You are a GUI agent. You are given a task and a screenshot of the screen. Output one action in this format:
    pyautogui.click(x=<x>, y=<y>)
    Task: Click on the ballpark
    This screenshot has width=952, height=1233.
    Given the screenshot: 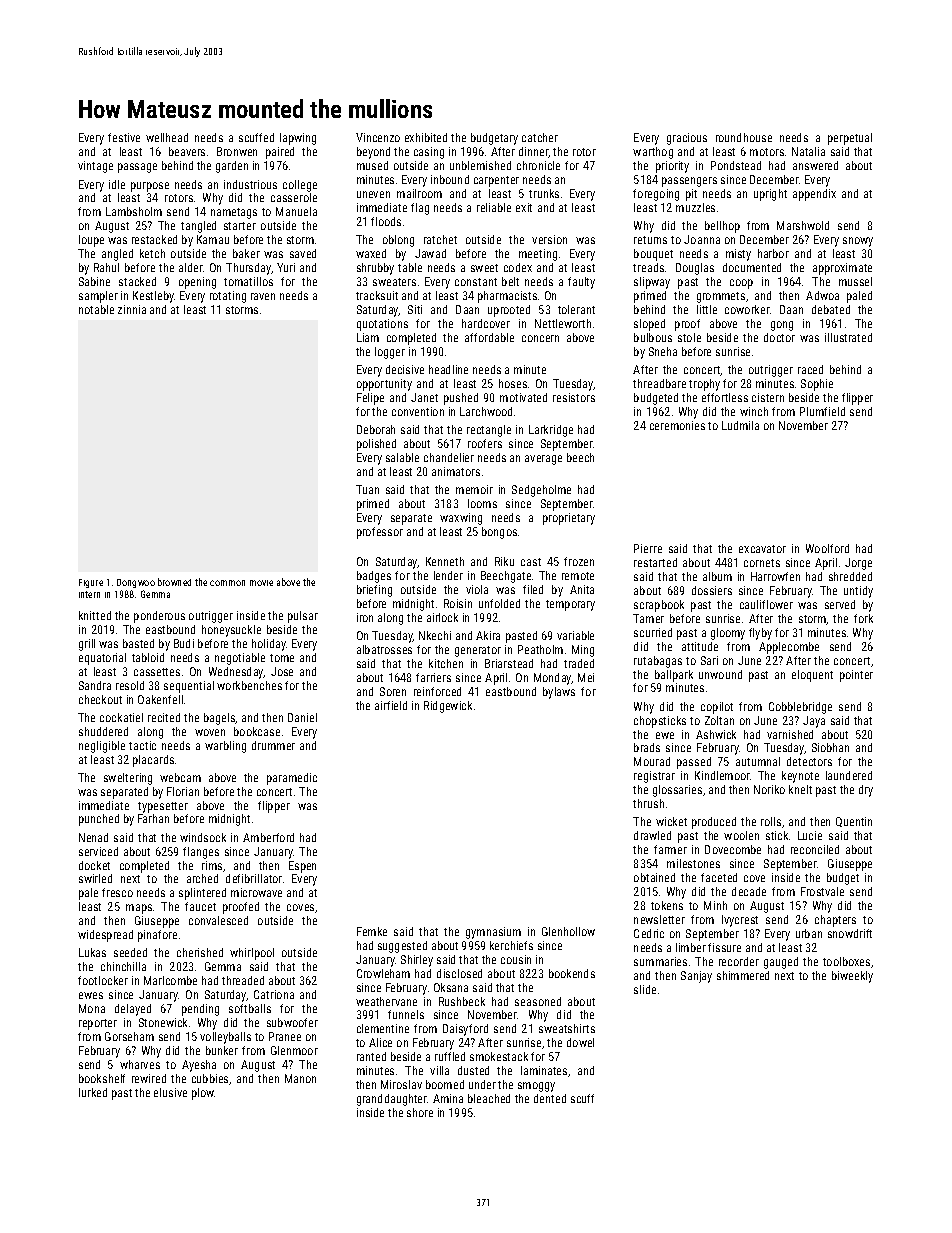 What is the action you would take?
    pyautogui.click(x=674, y=676)
